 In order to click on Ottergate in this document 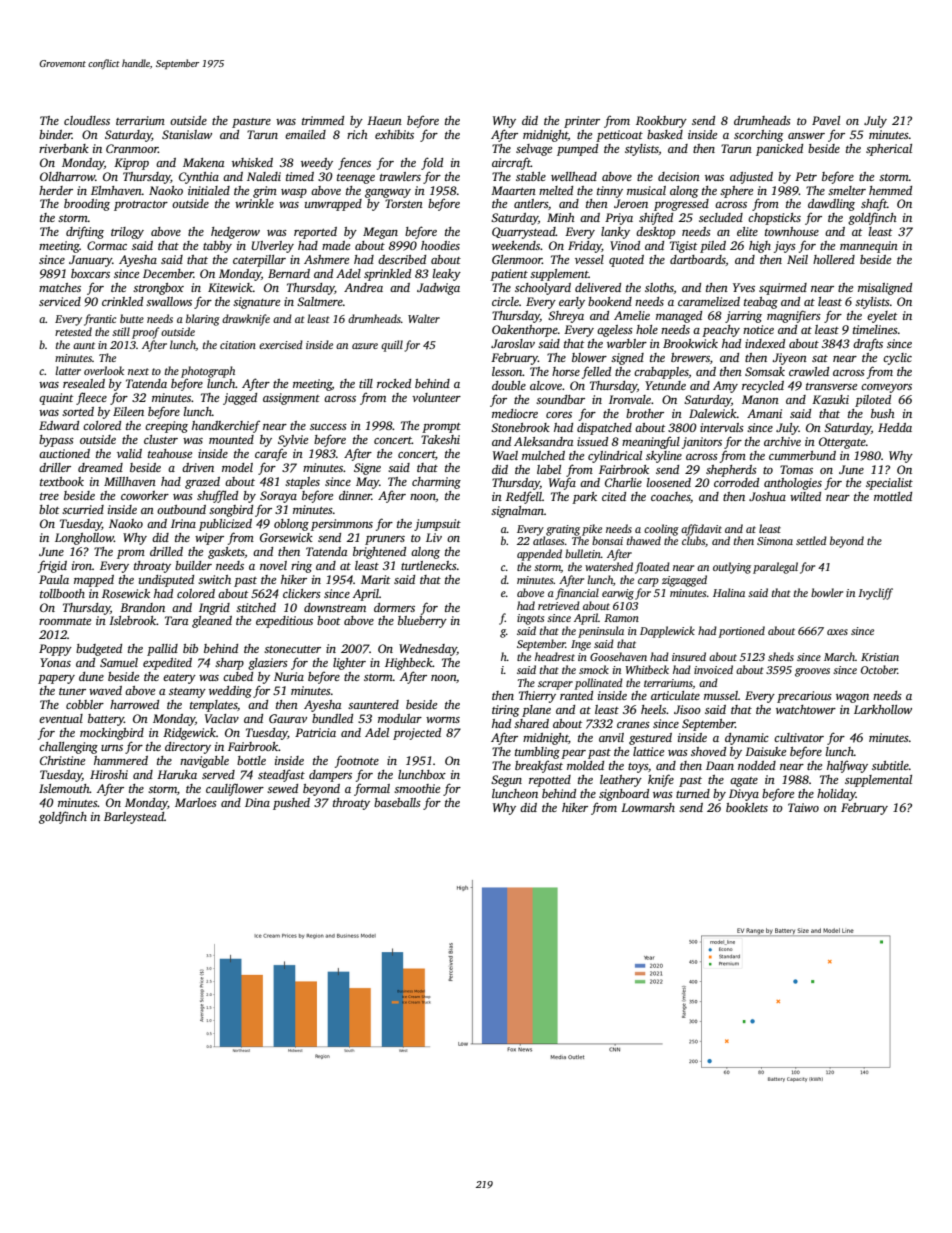, I will do `click(842, 443)`.
